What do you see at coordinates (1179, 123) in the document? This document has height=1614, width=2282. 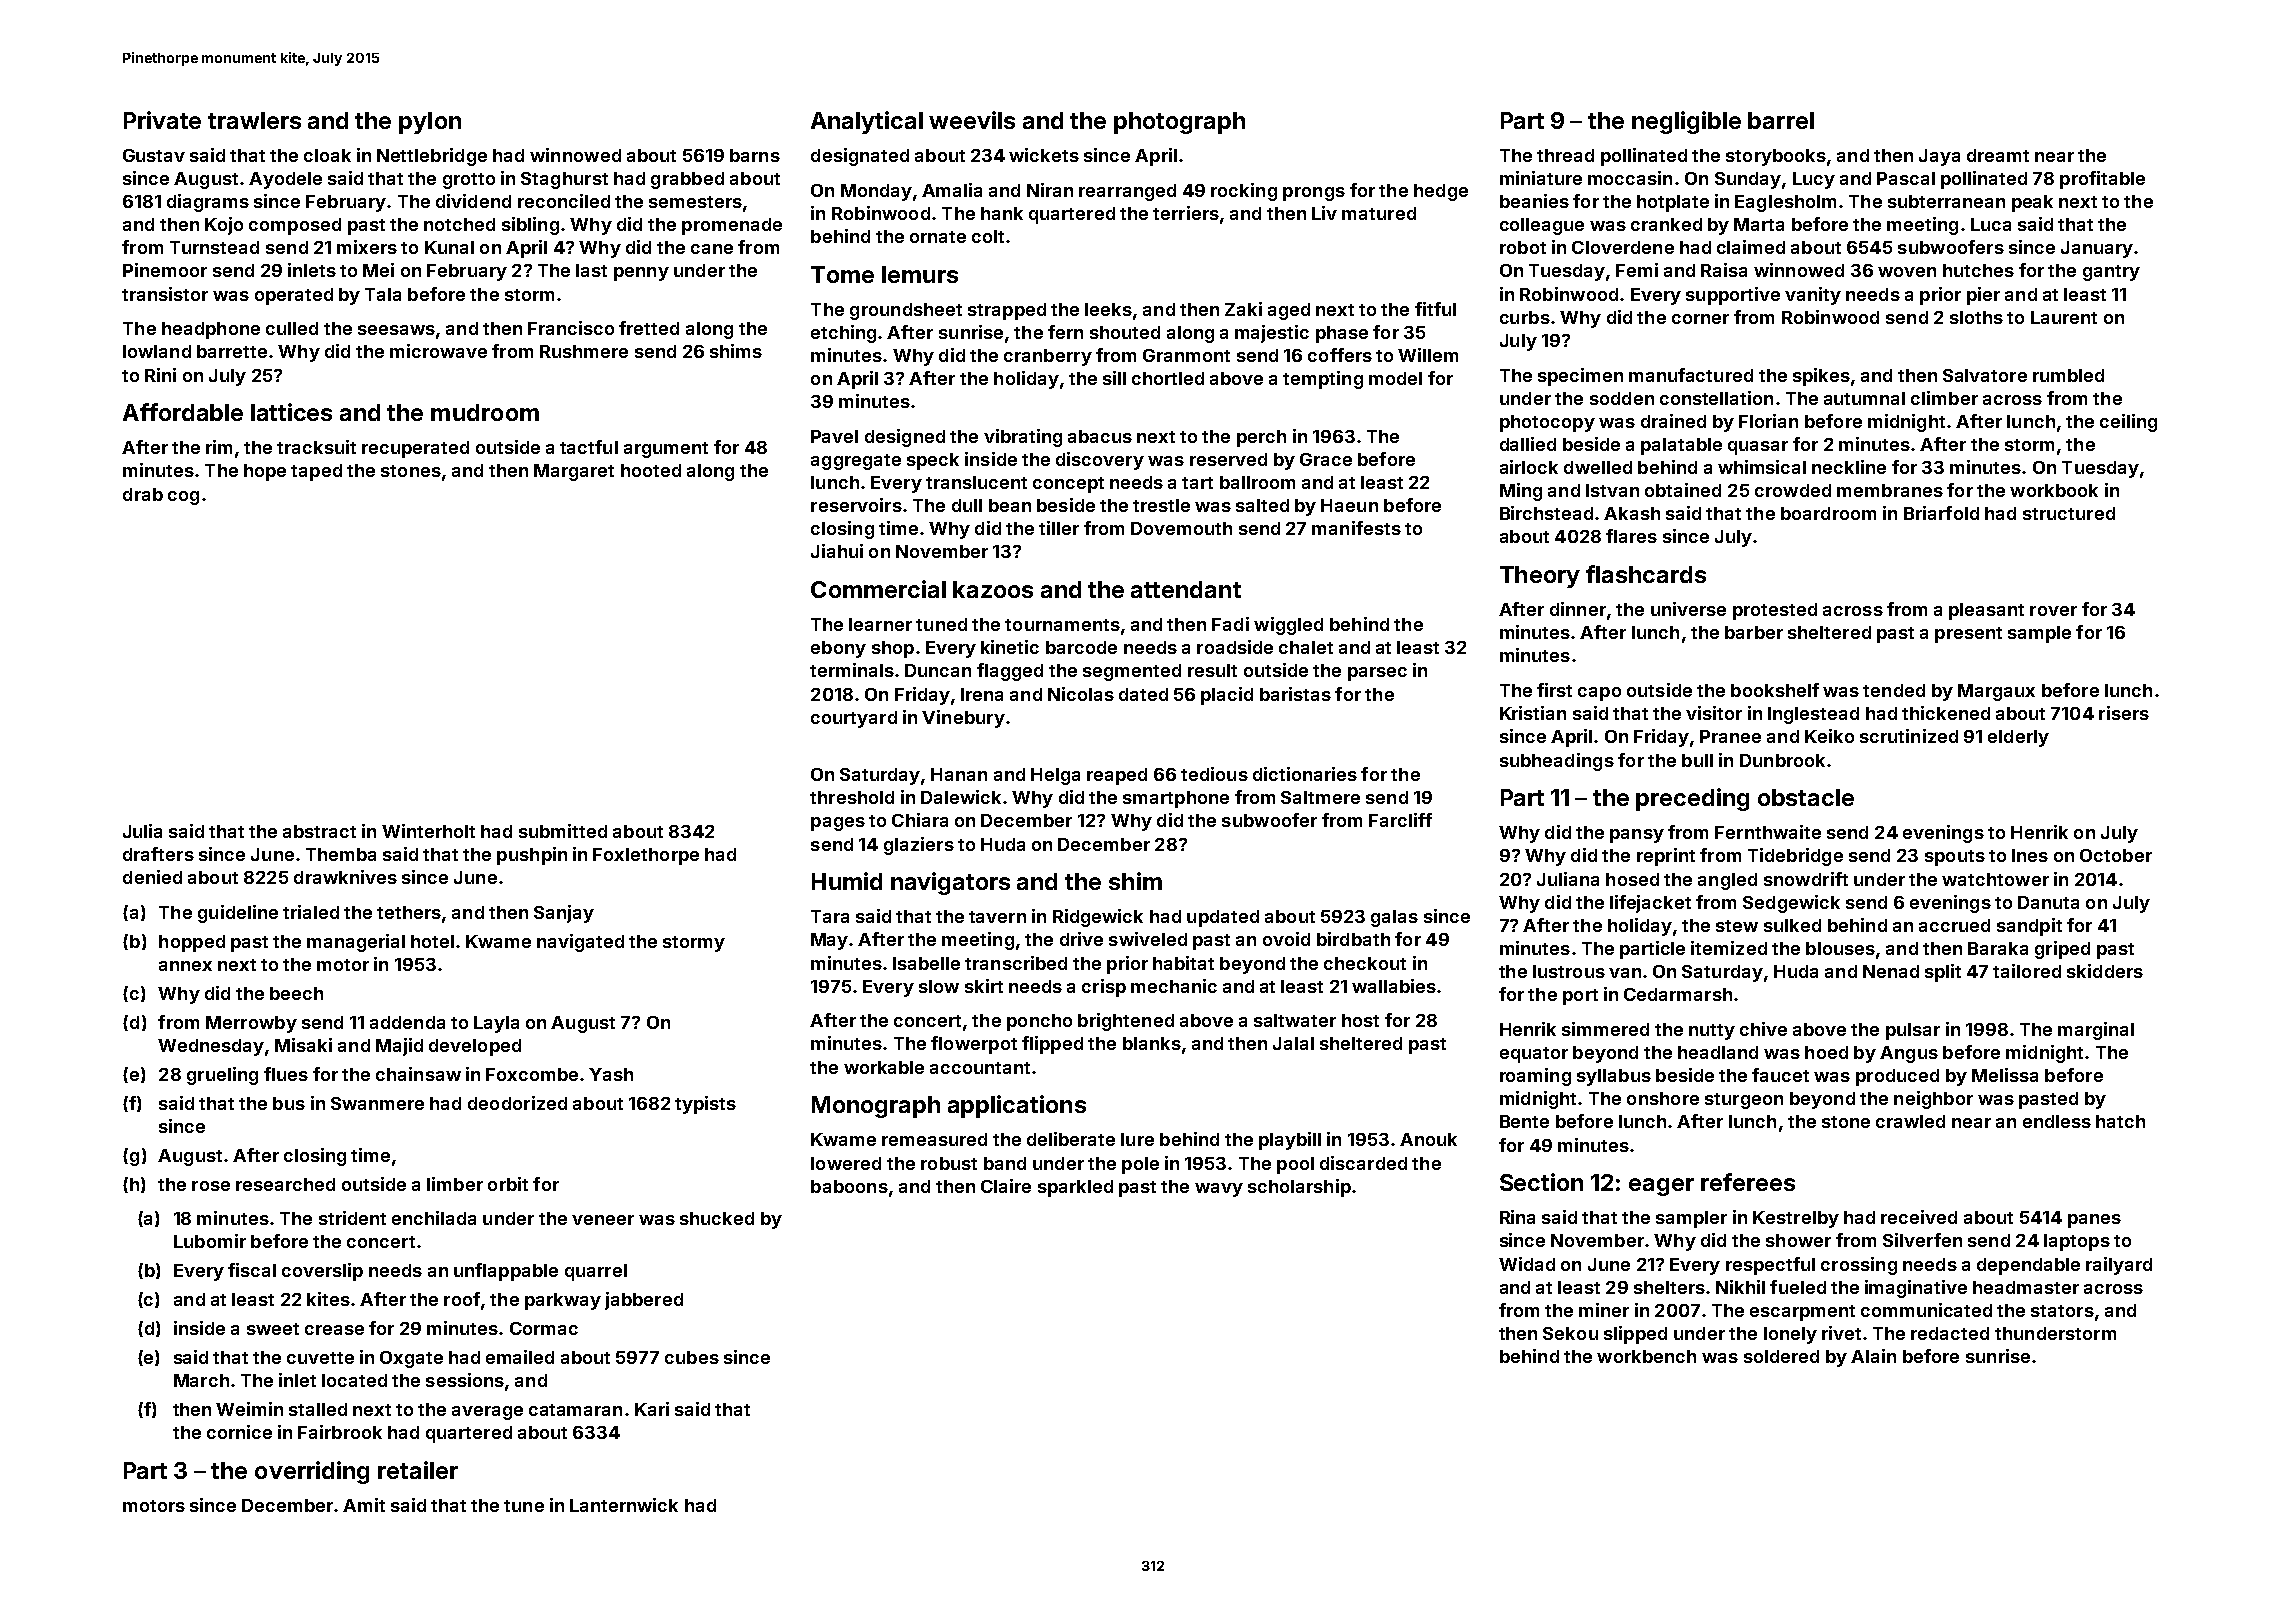 I see `photograph` at bounding box center [1179, 123].
